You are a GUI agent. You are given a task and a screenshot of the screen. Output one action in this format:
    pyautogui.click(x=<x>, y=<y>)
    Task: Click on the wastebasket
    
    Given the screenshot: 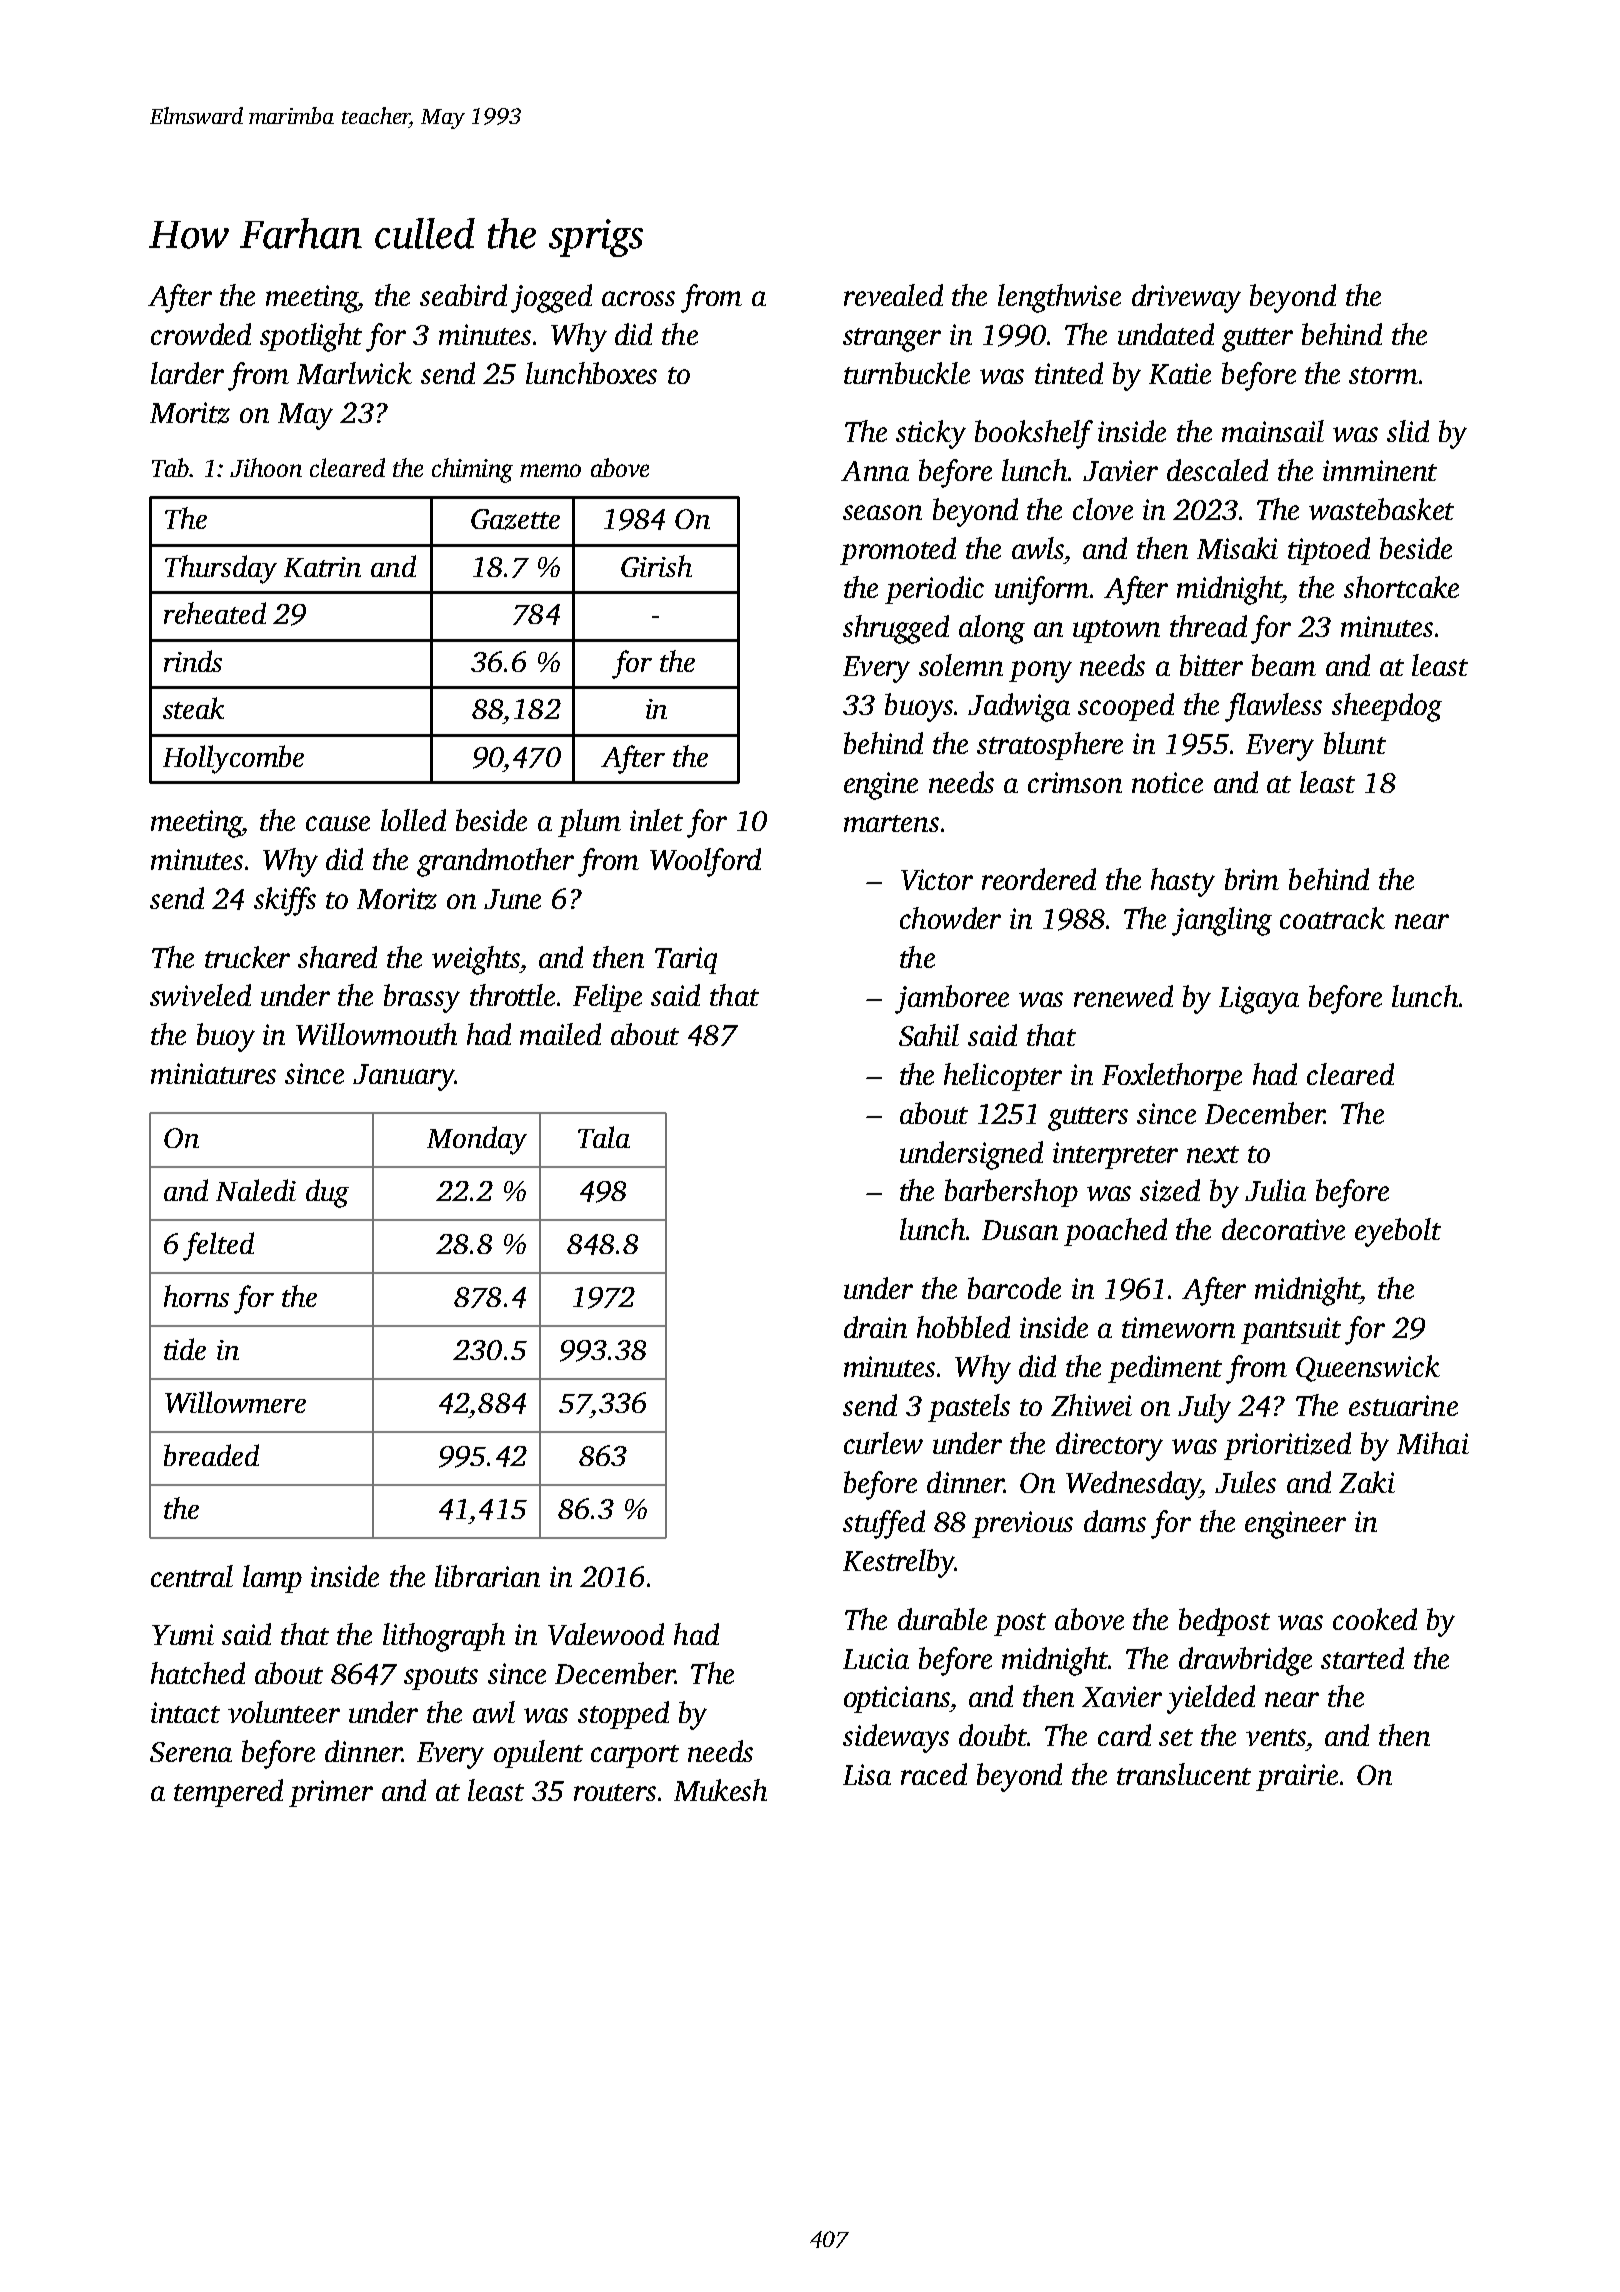 What is the action you would take?
    pyautogui.click(x=1381, y=509)
